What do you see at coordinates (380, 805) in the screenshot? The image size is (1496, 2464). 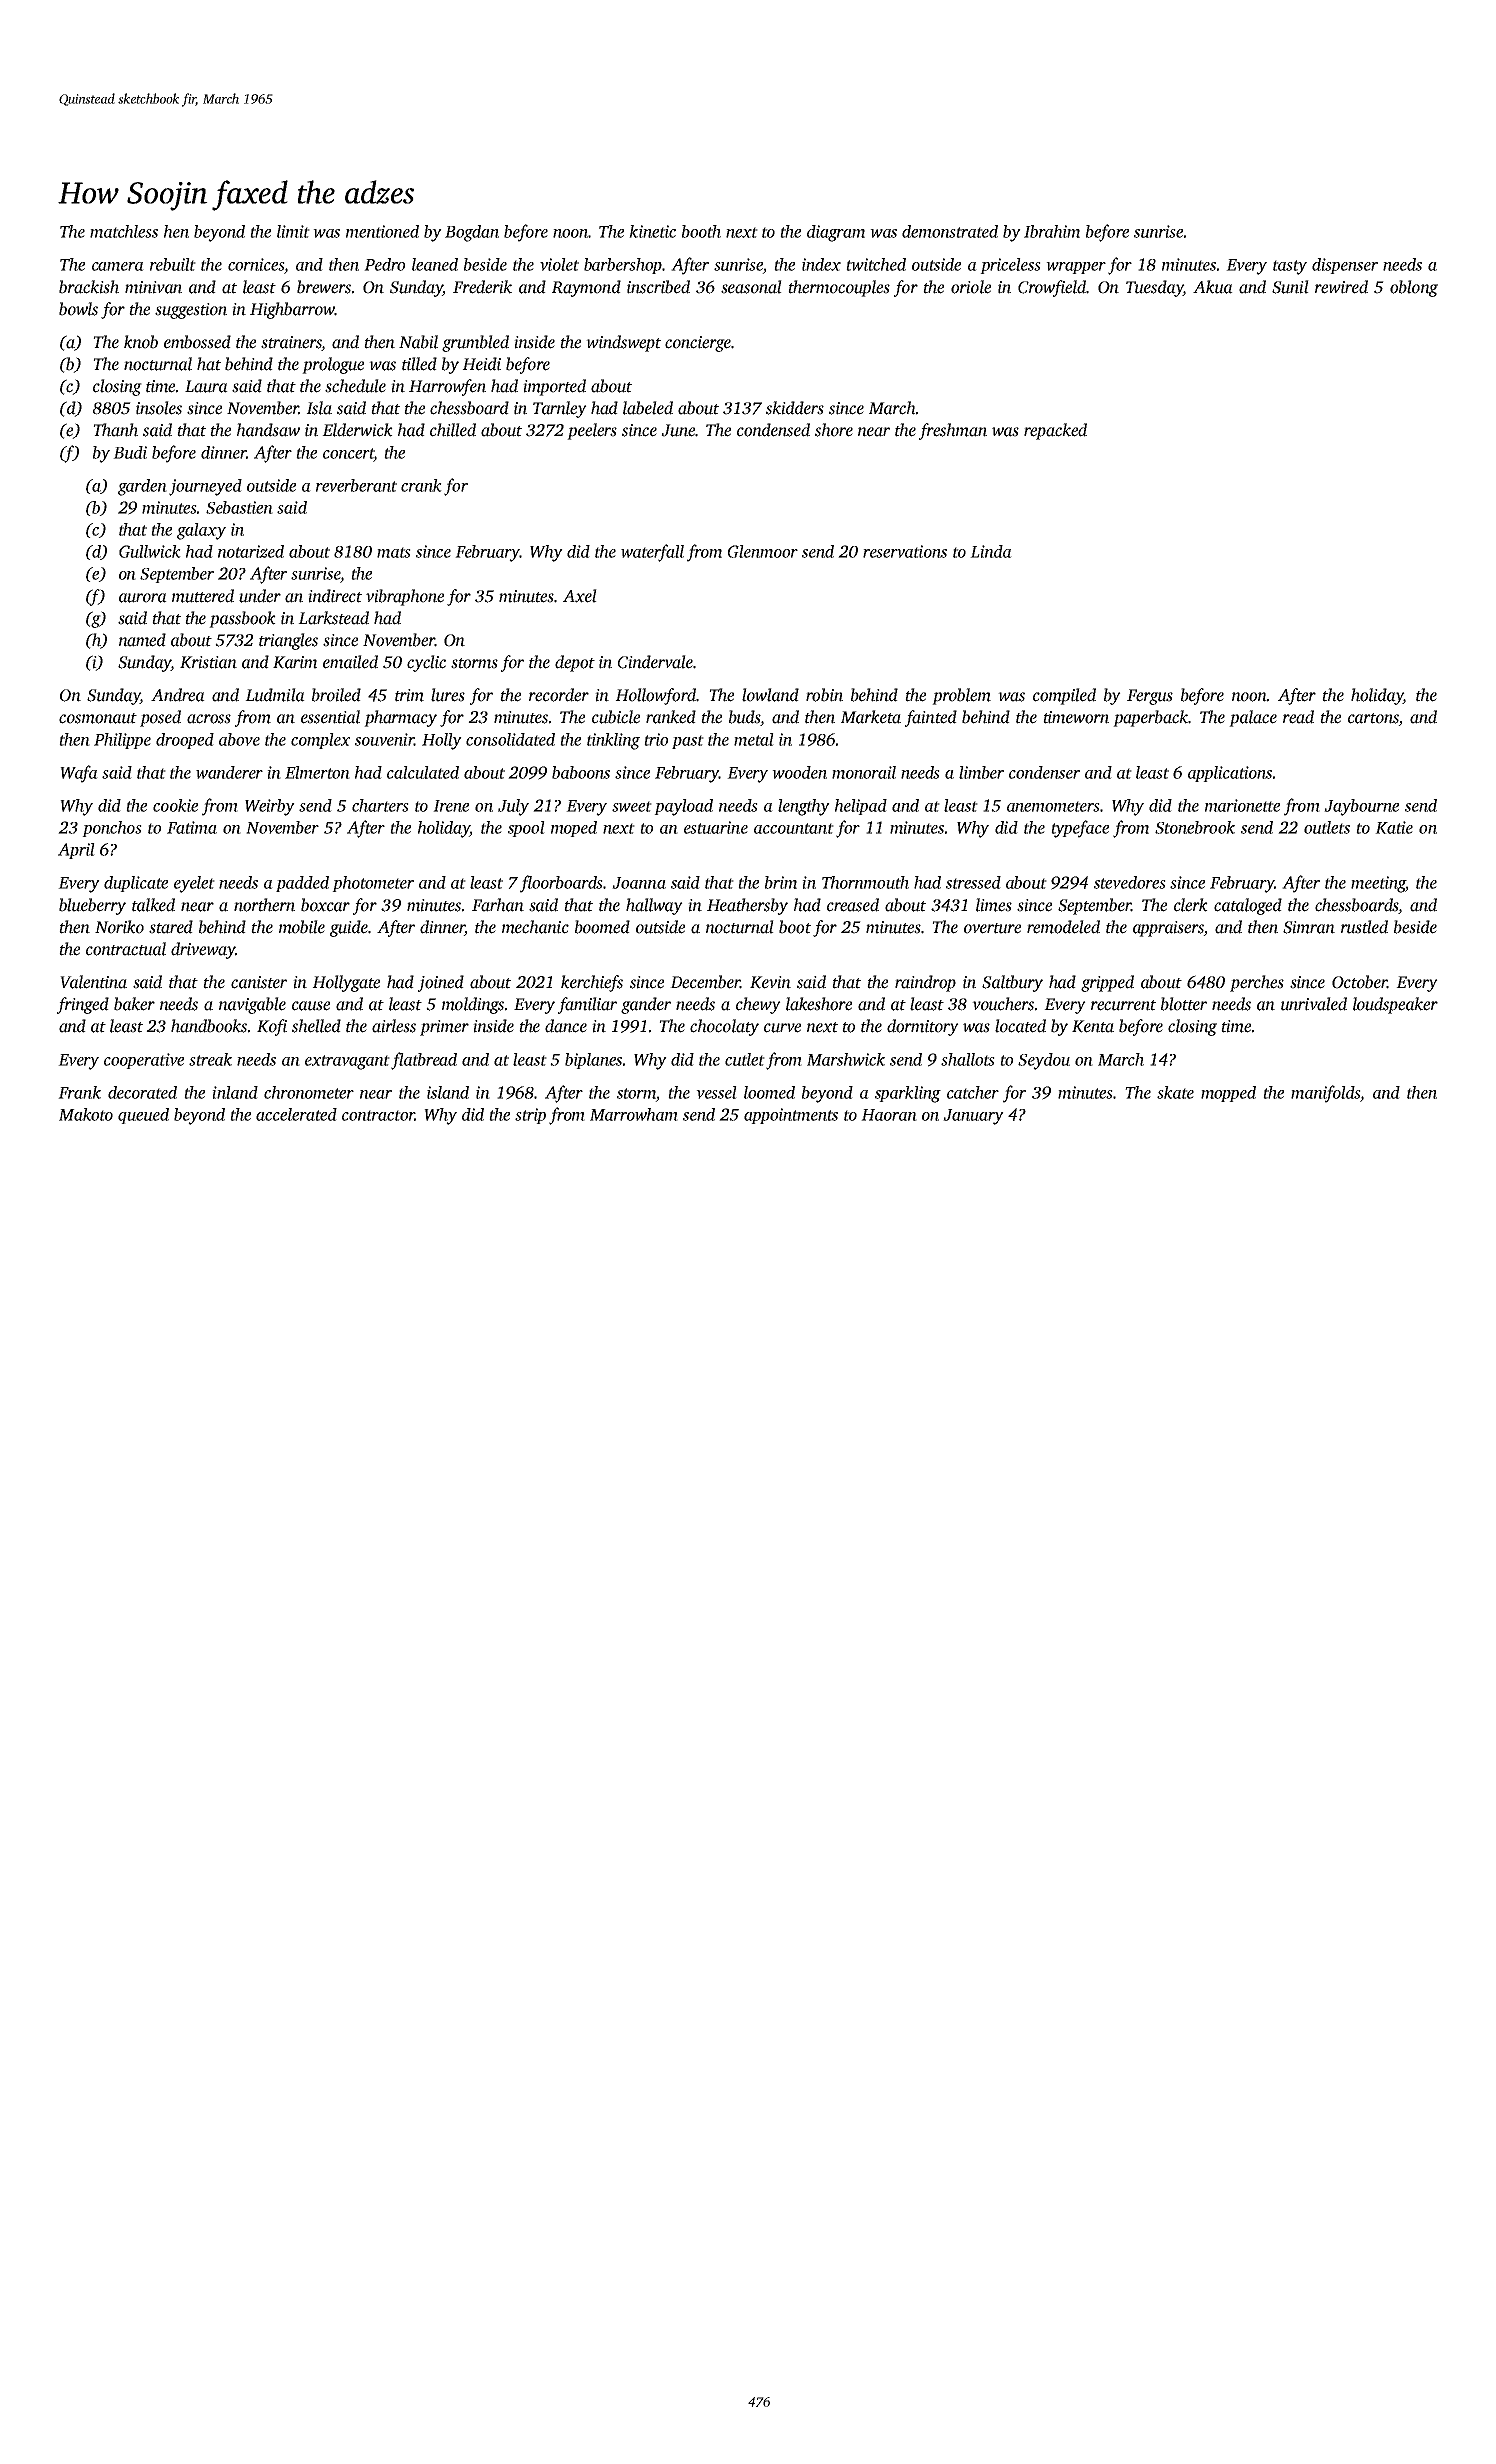 I see `charters` at bounding box center [380, 805].
